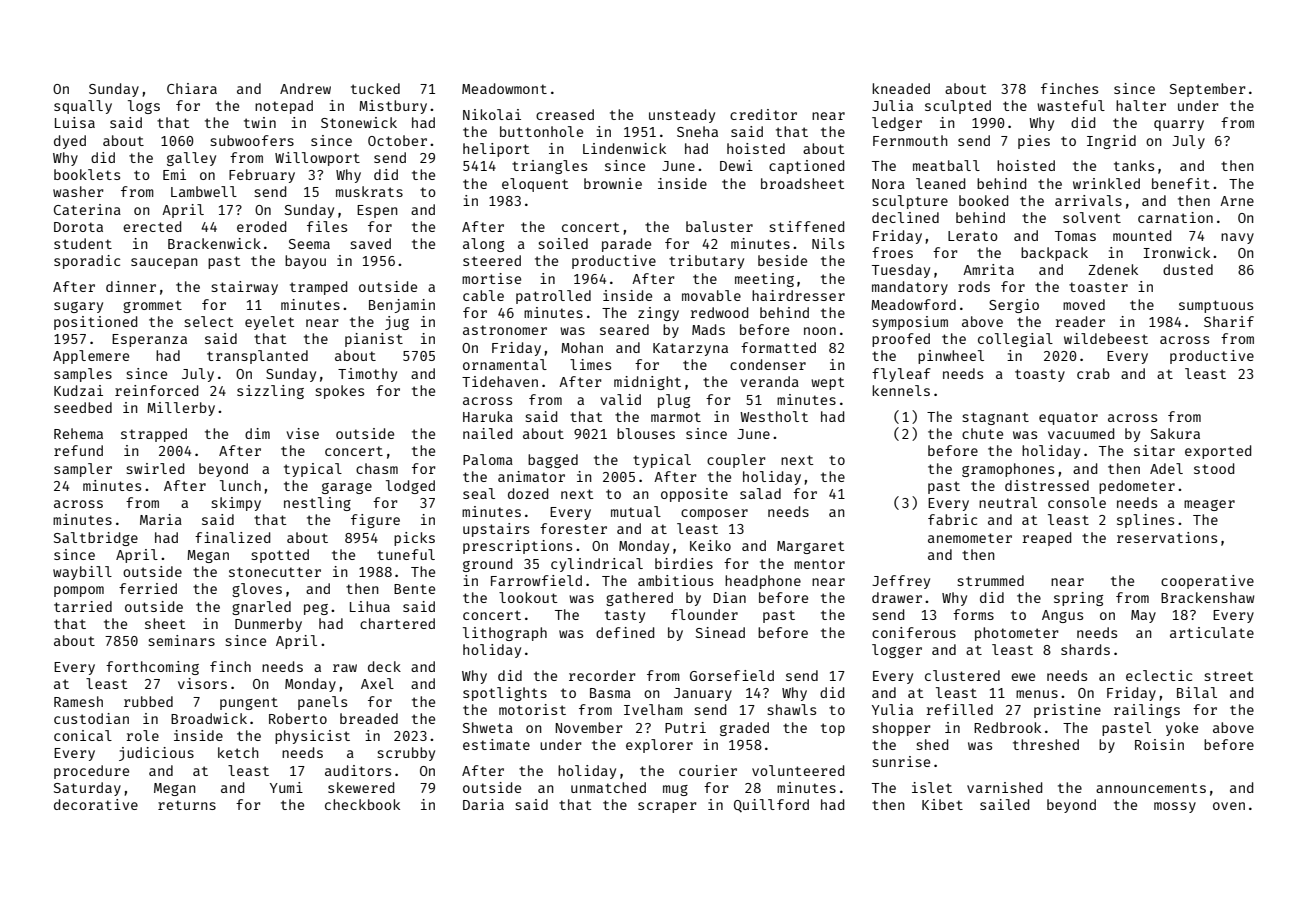  Describe the element at coordinates (1167, 537) in the page. I see `reservations` at that location.
